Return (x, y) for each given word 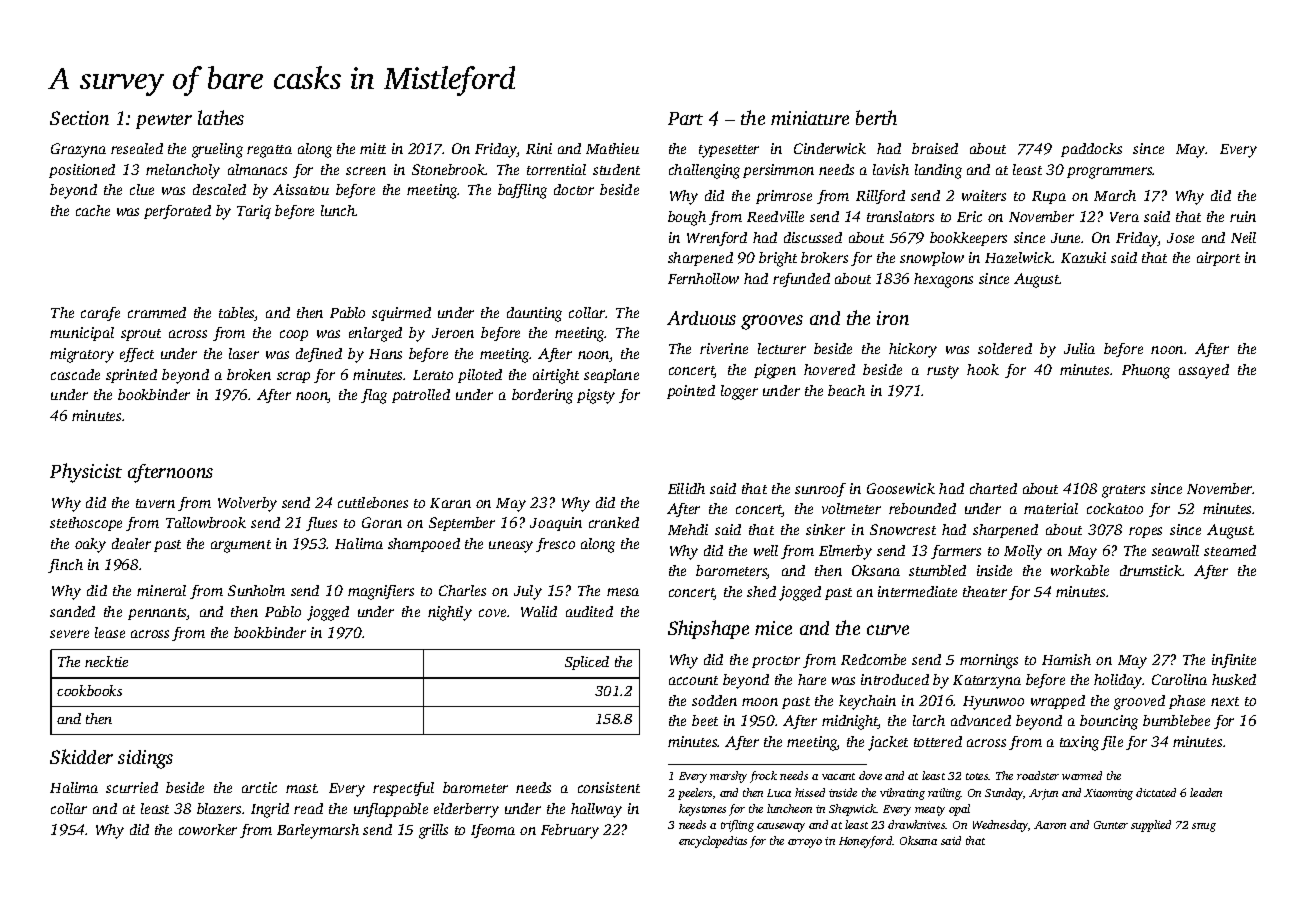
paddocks (1091, 150)
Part (685, 118)
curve (888, 630)
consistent (609, 787)
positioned (82, 171)
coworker (208, 829)
